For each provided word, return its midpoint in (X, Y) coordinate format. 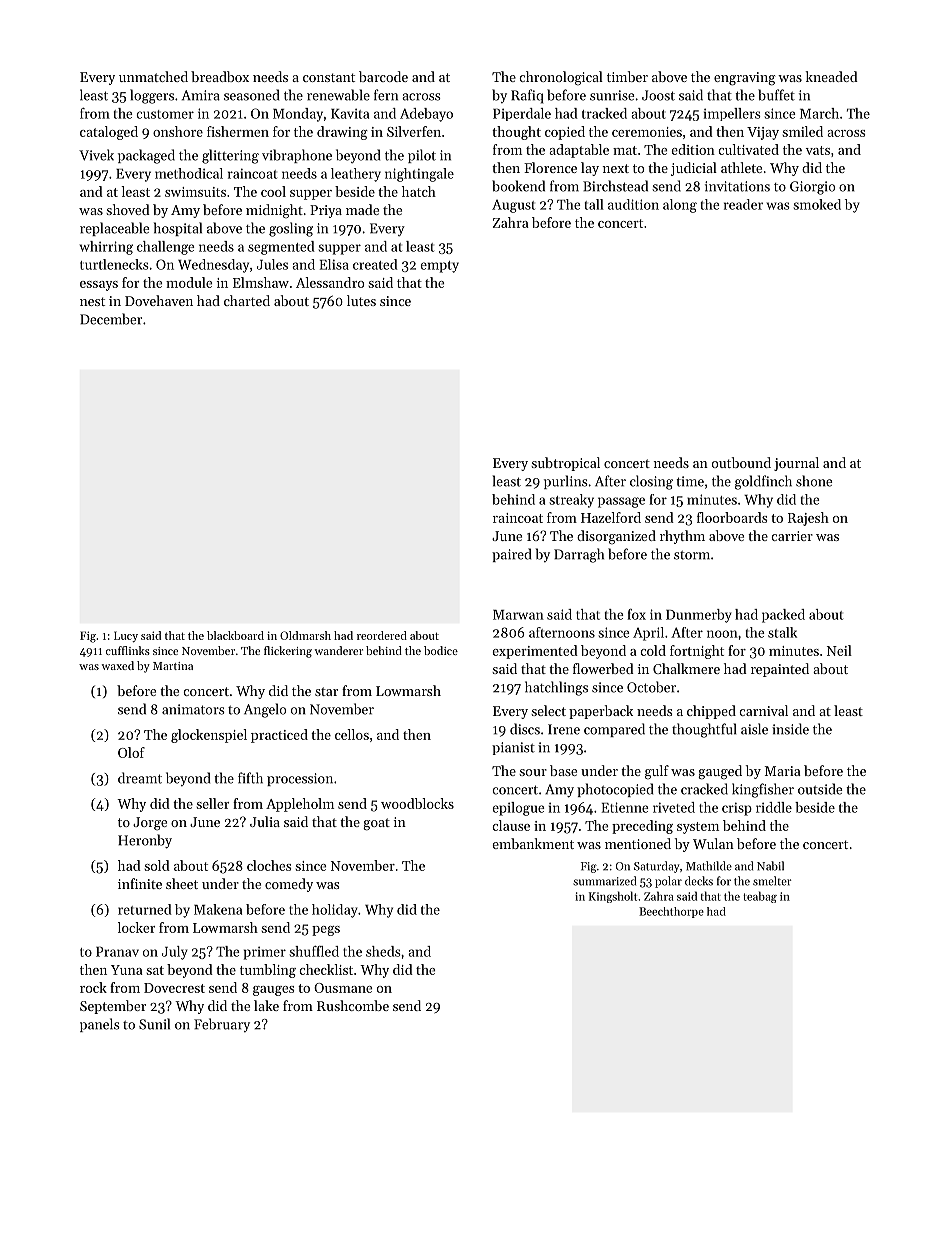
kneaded (832, 76)
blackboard (235, 635)
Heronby (145, 841)
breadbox (220, 76)
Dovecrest (174, 988)
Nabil (770, 866)
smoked (817, 204)
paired (511, 555)
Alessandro (330, 282)
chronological (561, 78)
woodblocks (417, 803)
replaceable (114, 229)
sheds (383, 951)
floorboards (732, 517)
